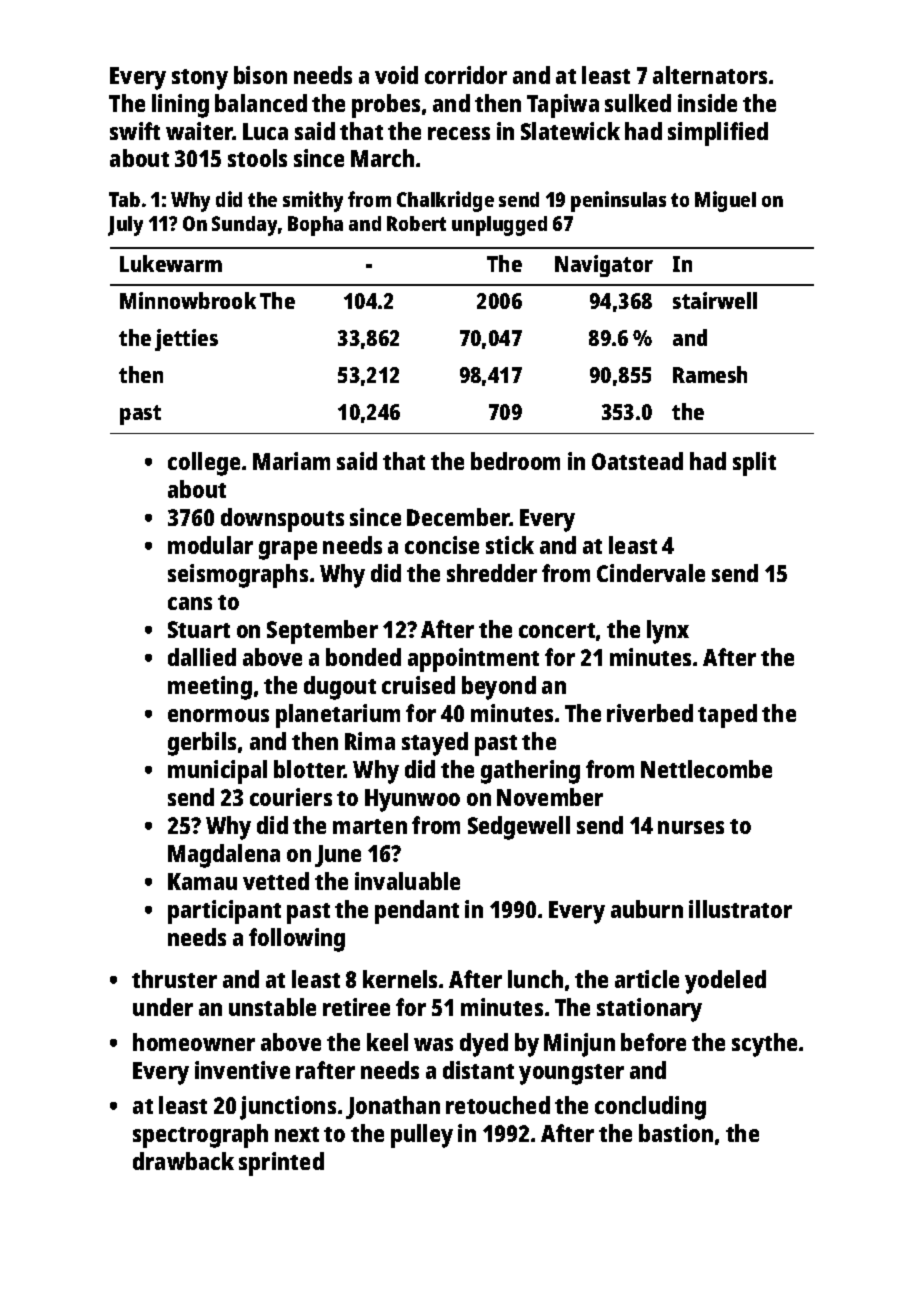 This screenshot has width=924, height=1311. I want to click on drawback, so click(183, 1161).
